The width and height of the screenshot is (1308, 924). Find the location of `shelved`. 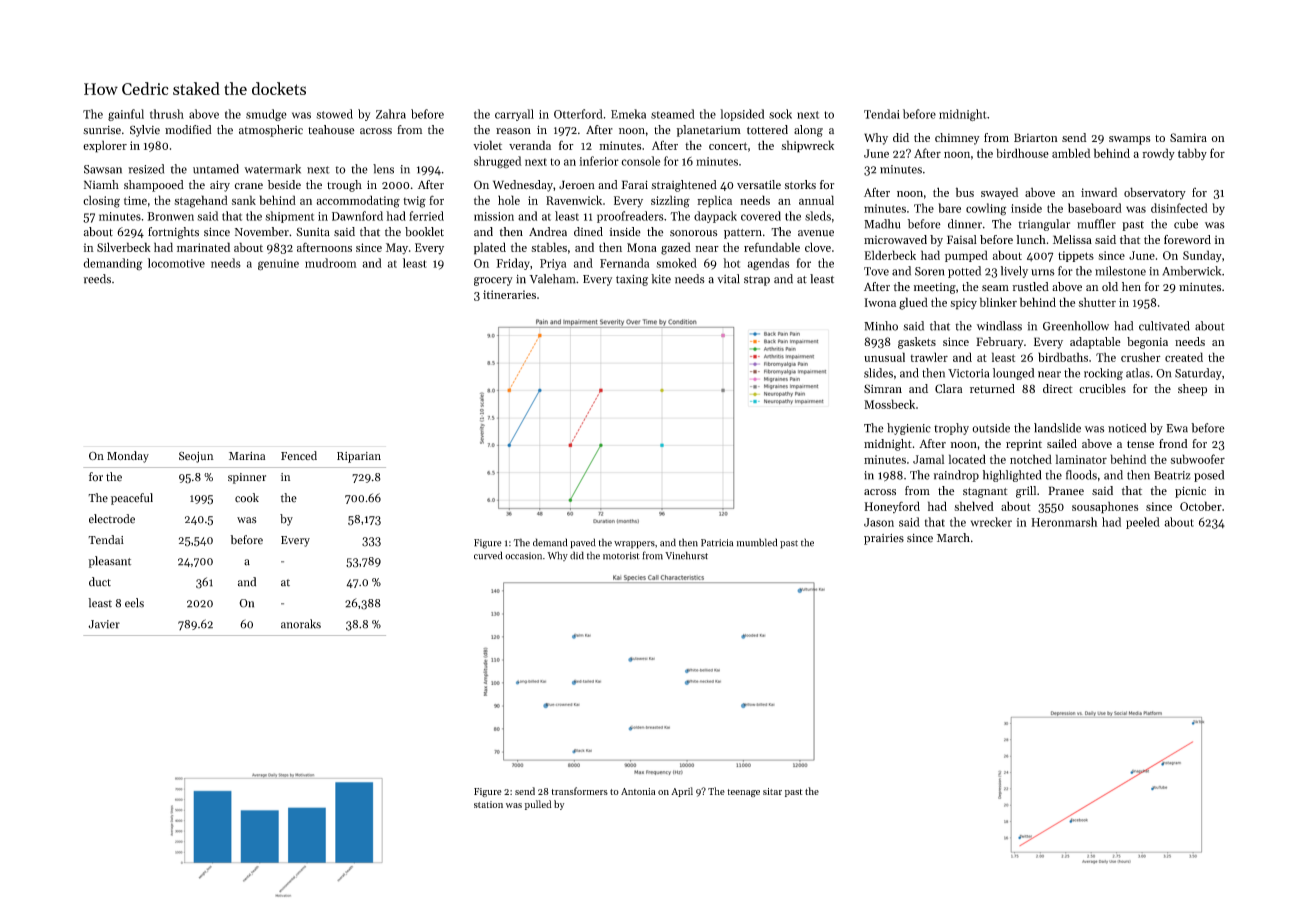

shelved is located at coordinates (974, 506).
